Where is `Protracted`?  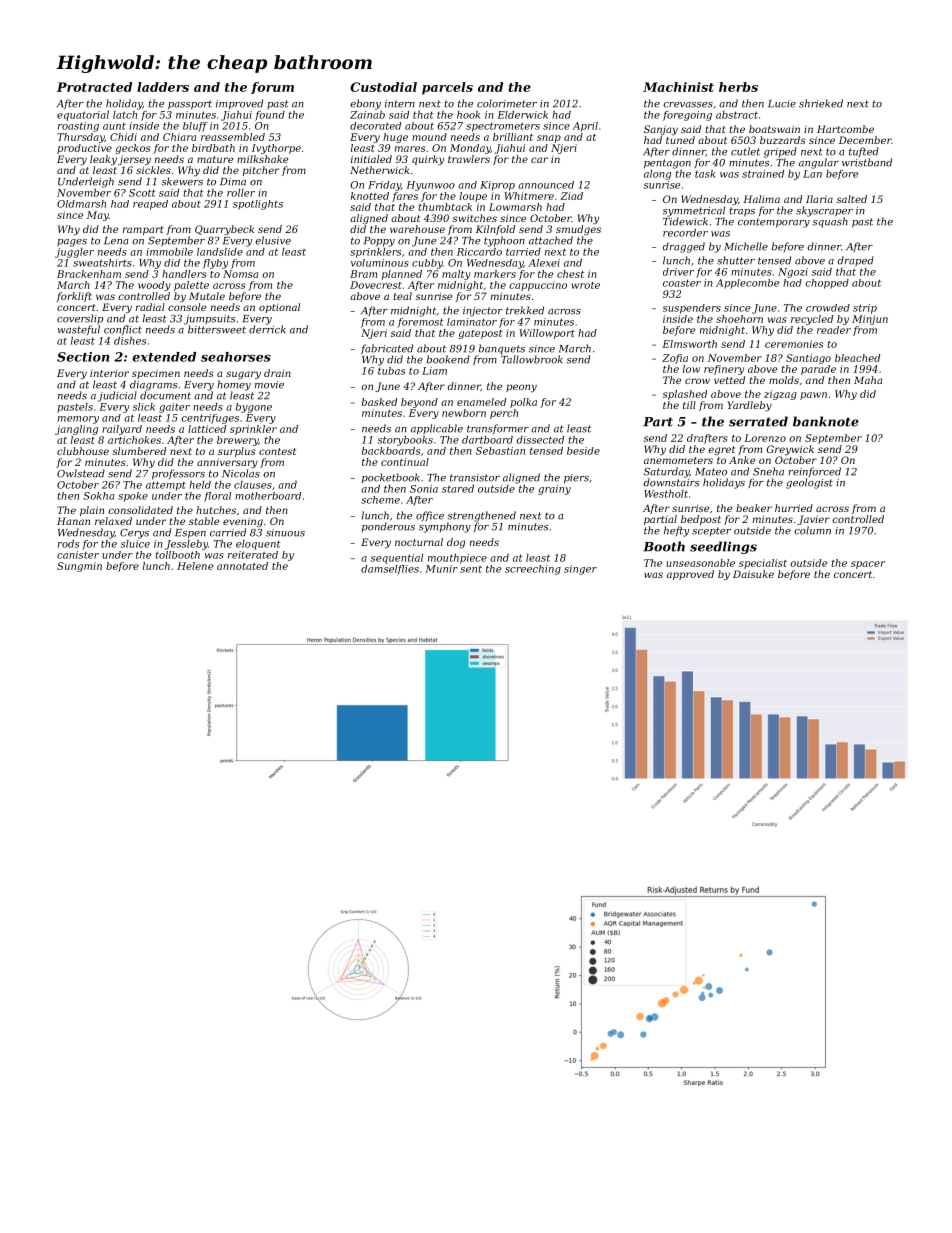 Protracted is located at coordinates (94, 87).
